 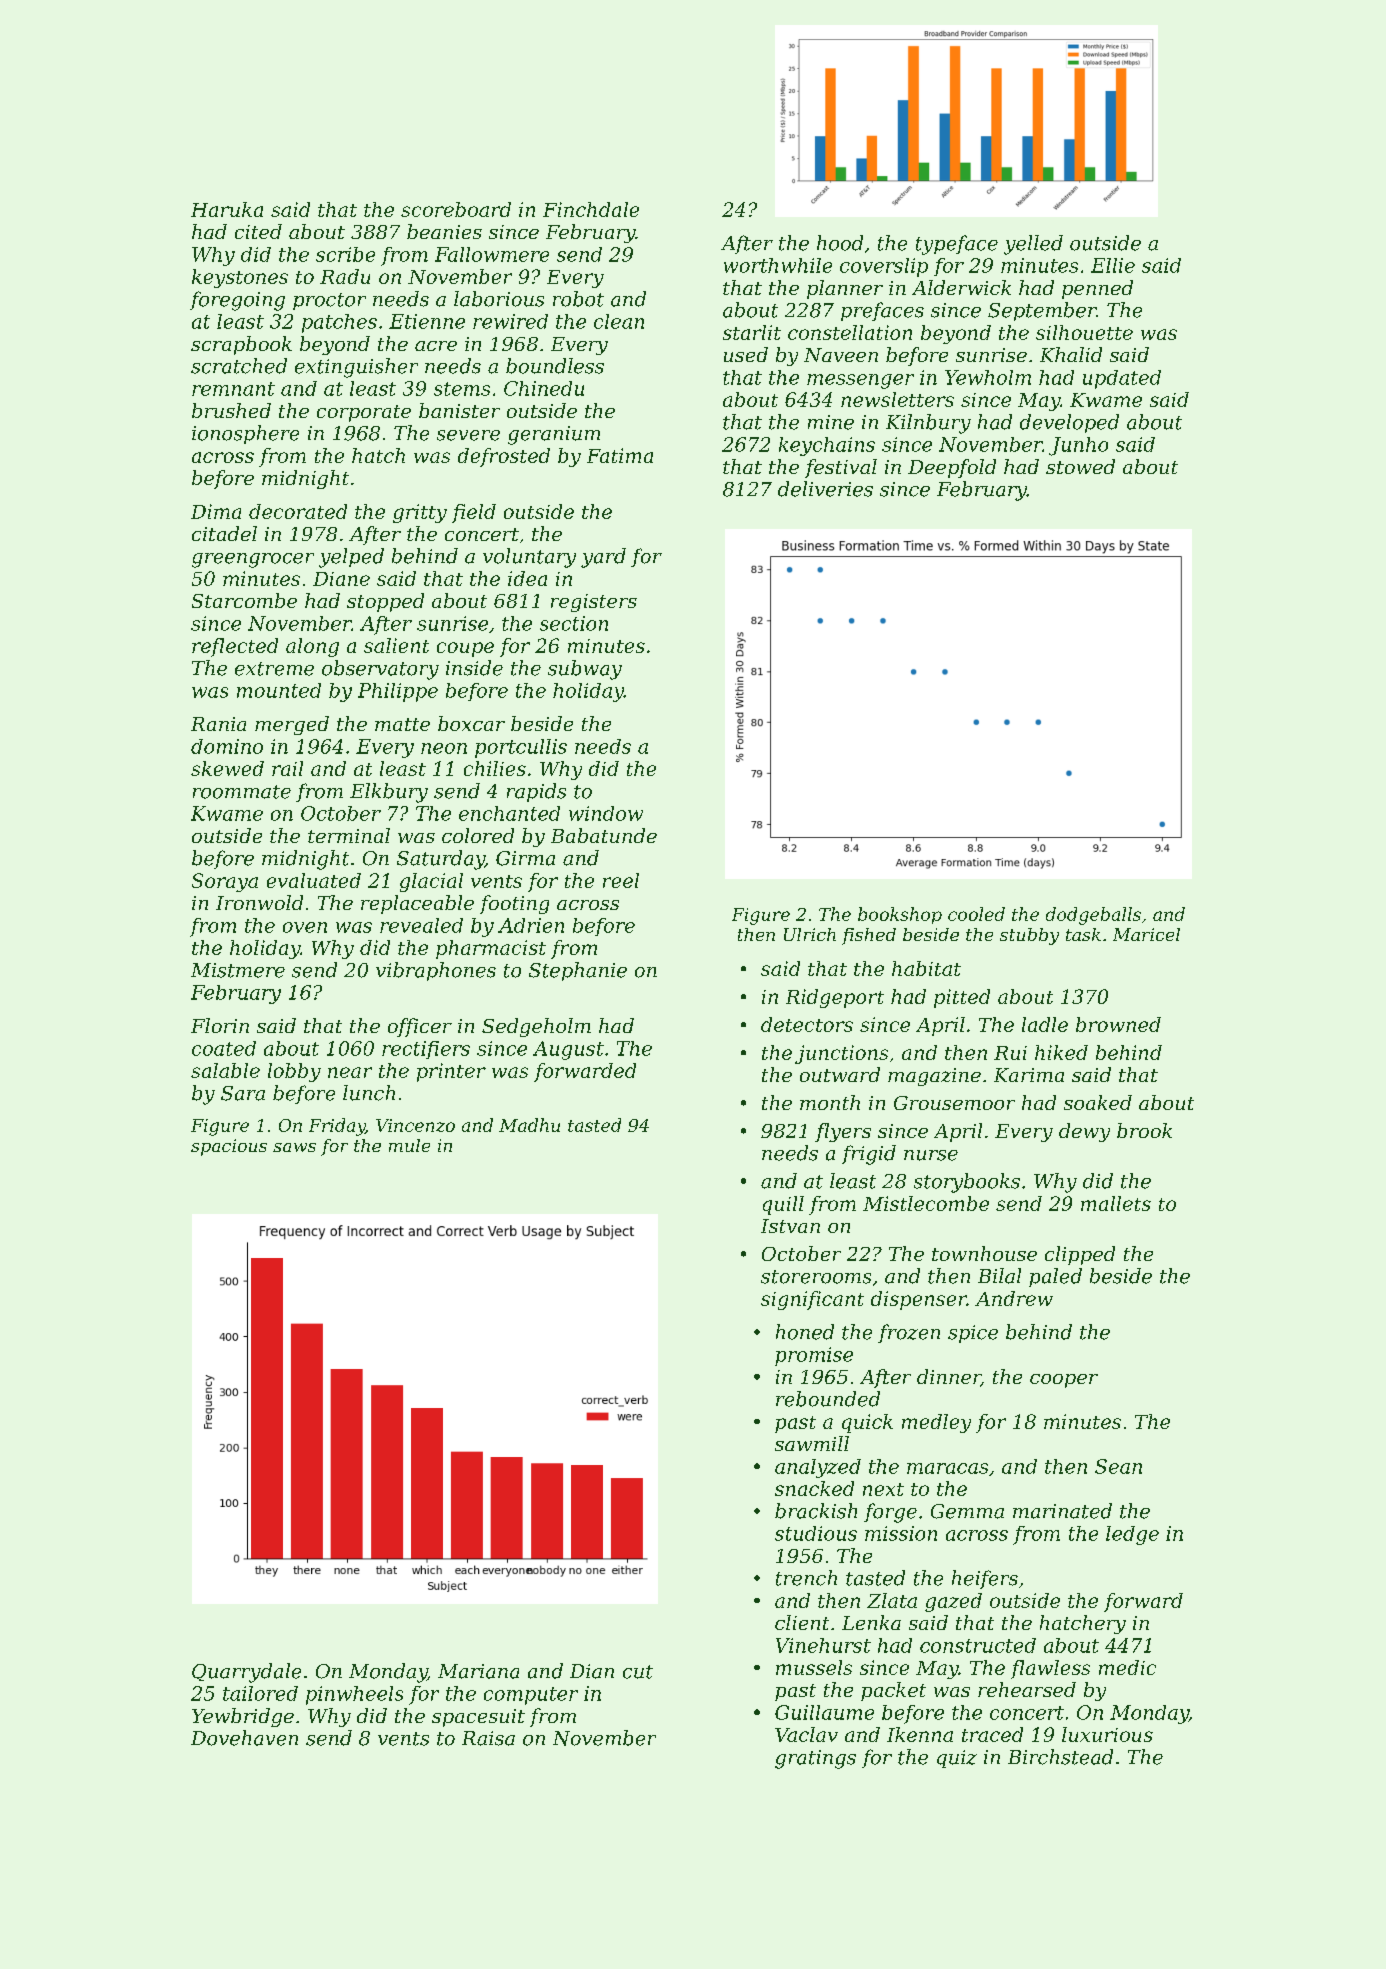 I want to click on hiked, so click(x=1061, y=1052).
